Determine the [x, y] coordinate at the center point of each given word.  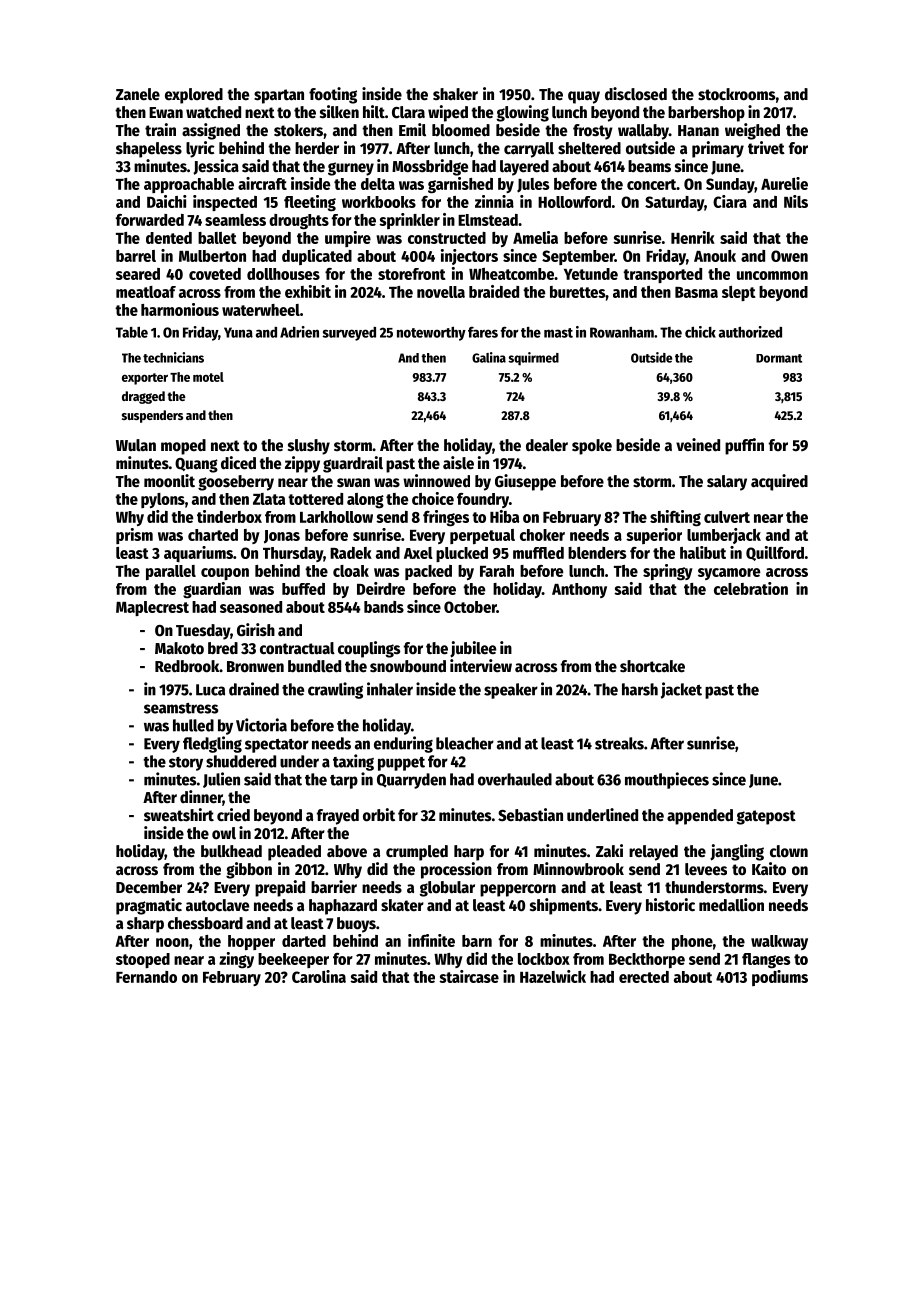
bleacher [465, 743]
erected [644, 977]
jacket [681, 690]
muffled [538, 553]
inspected [225, 203]
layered [524, 168]
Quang [196, 465]
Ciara [730, 201]
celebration [751, 588]
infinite [431, 940]
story [186, 764]
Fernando [146, 977]
